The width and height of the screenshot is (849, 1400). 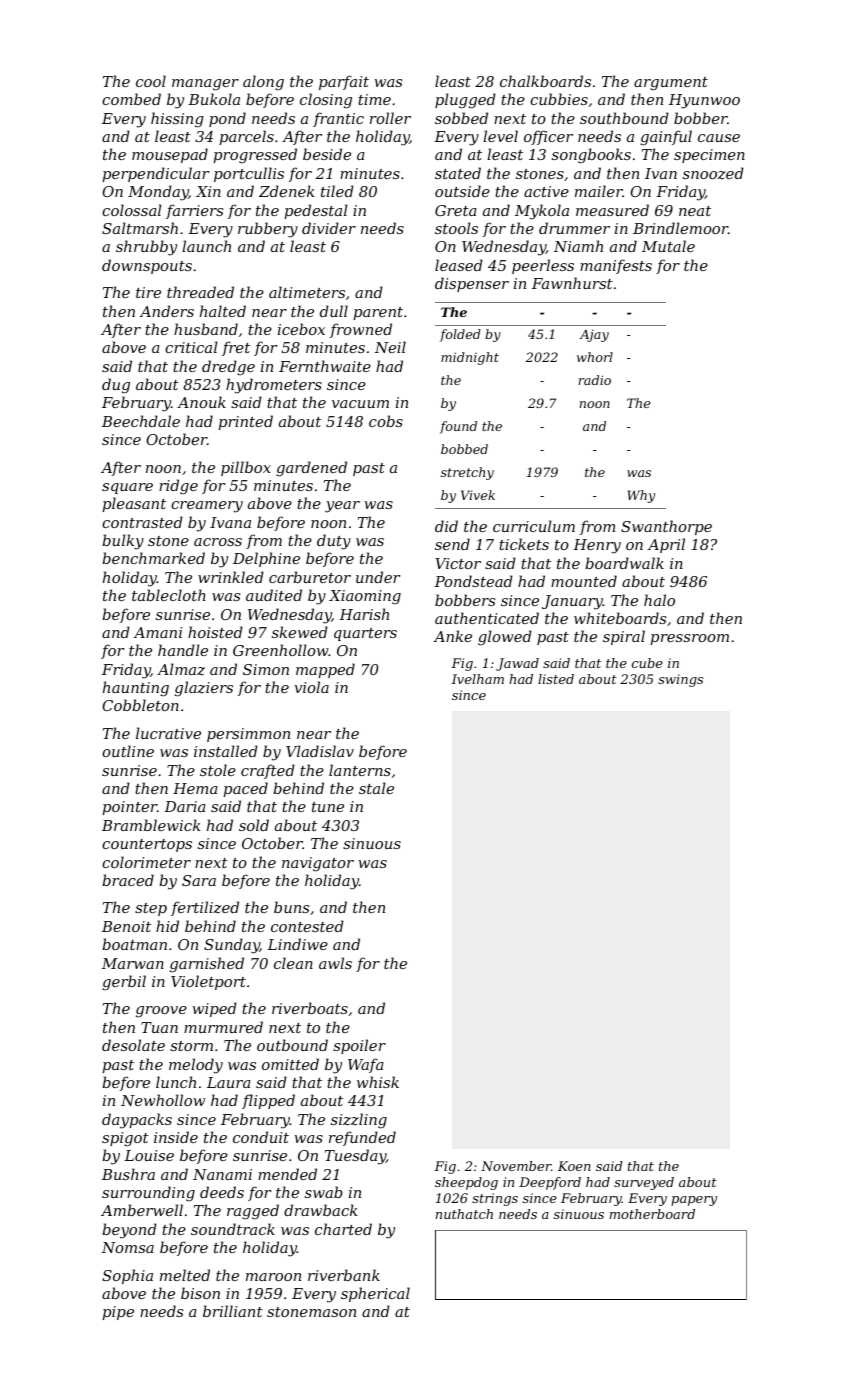 What do you see at coordinates (704, 101) in the screenshot?
I see `Hyunwoo` at bounding box center [704, 101].
